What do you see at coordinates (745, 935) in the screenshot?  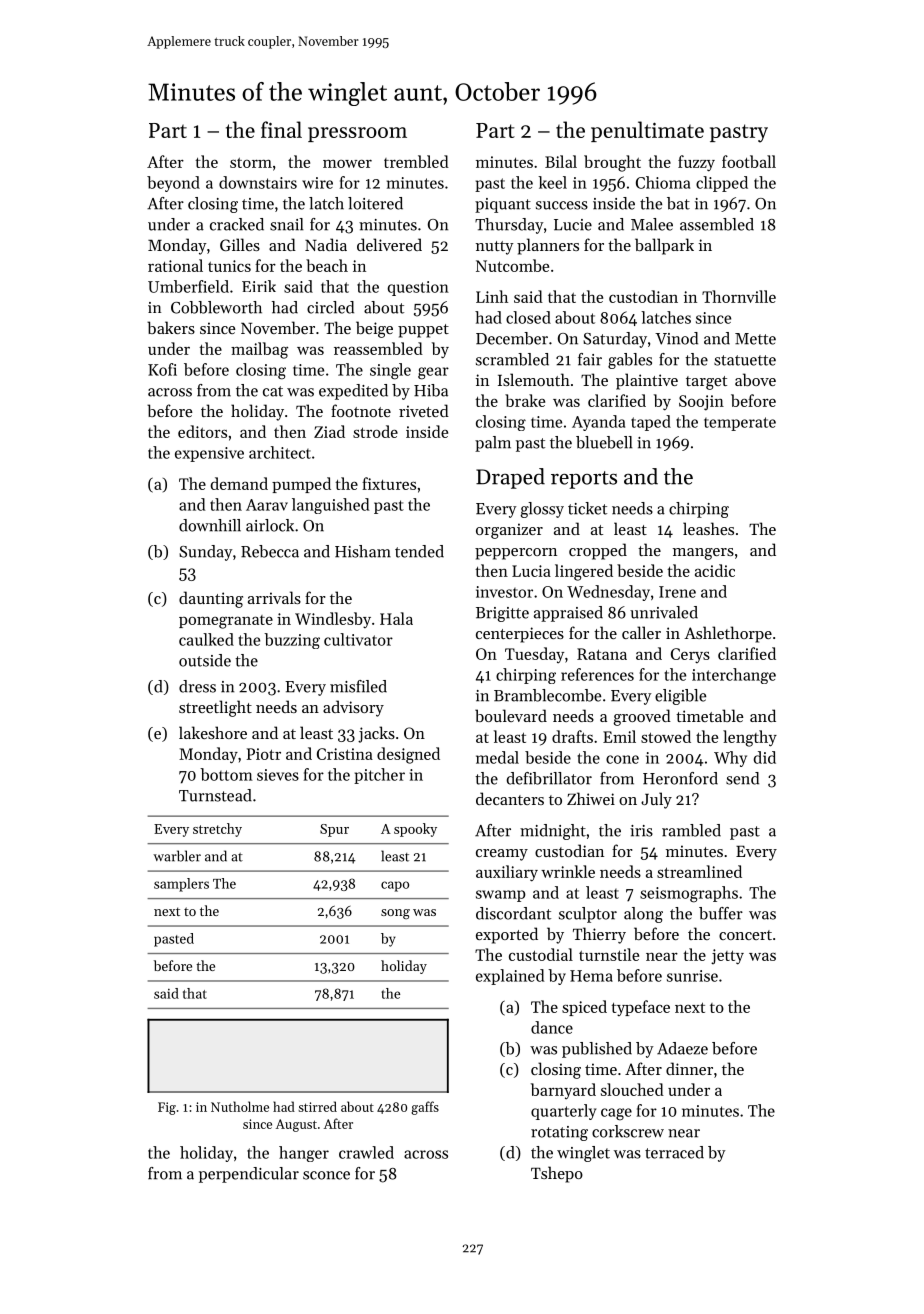 I see `concert` at bounding box center [745, 935].
